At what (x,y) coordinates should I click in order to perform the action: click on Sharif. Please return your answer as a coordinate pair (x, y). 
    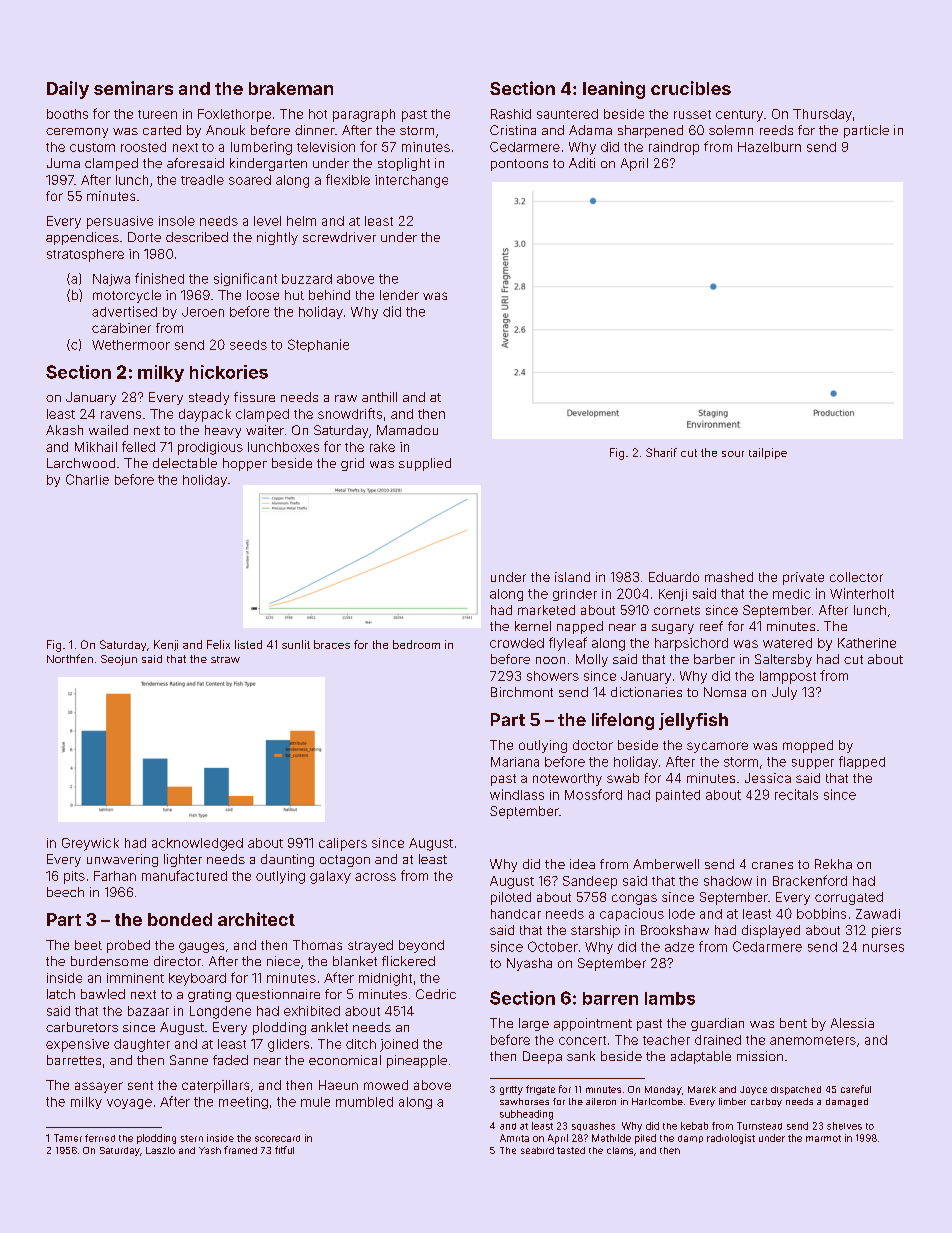
    Looking at the image, I should click on (661, 452).
